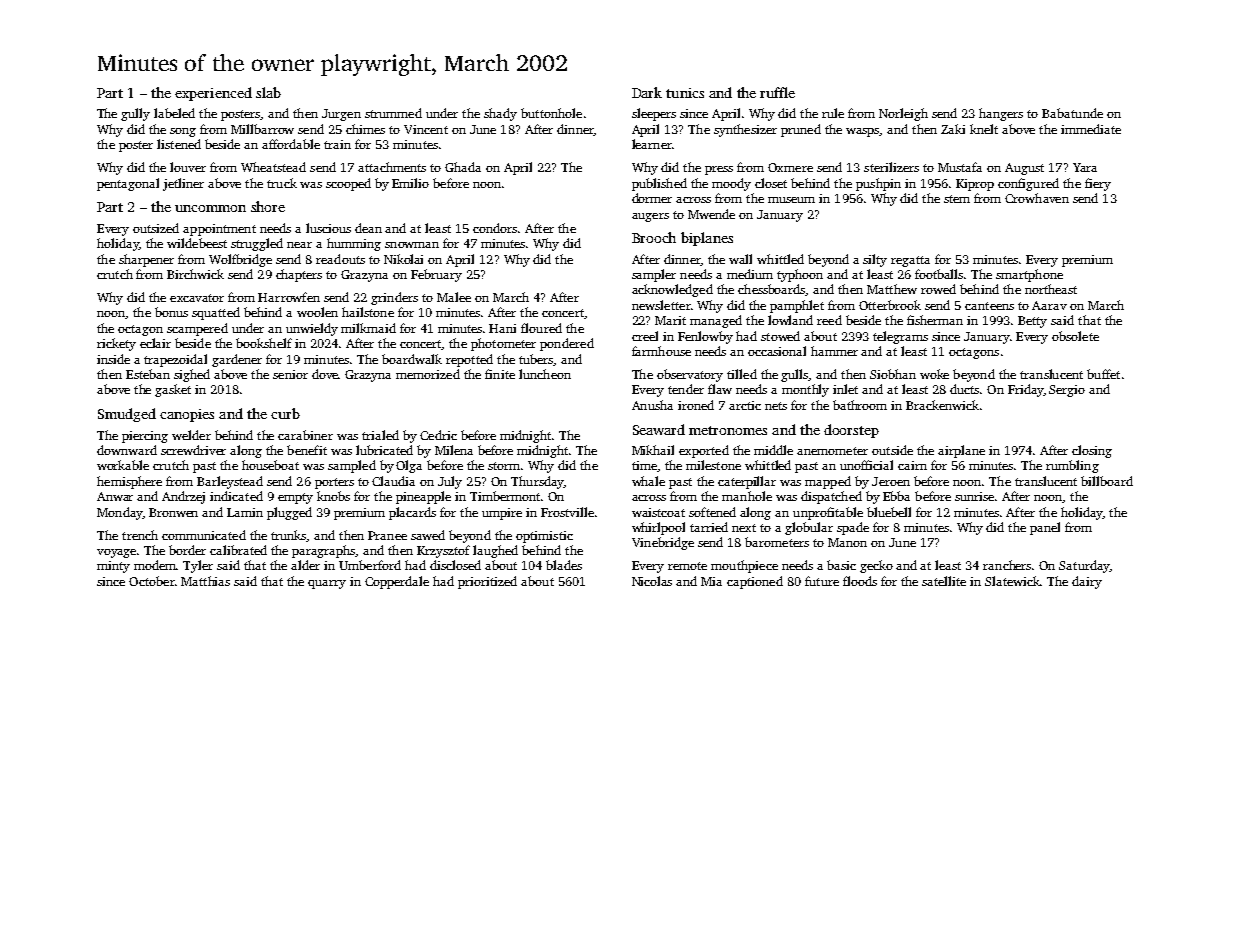  I want to click on Ghada, so click(463, 167).
